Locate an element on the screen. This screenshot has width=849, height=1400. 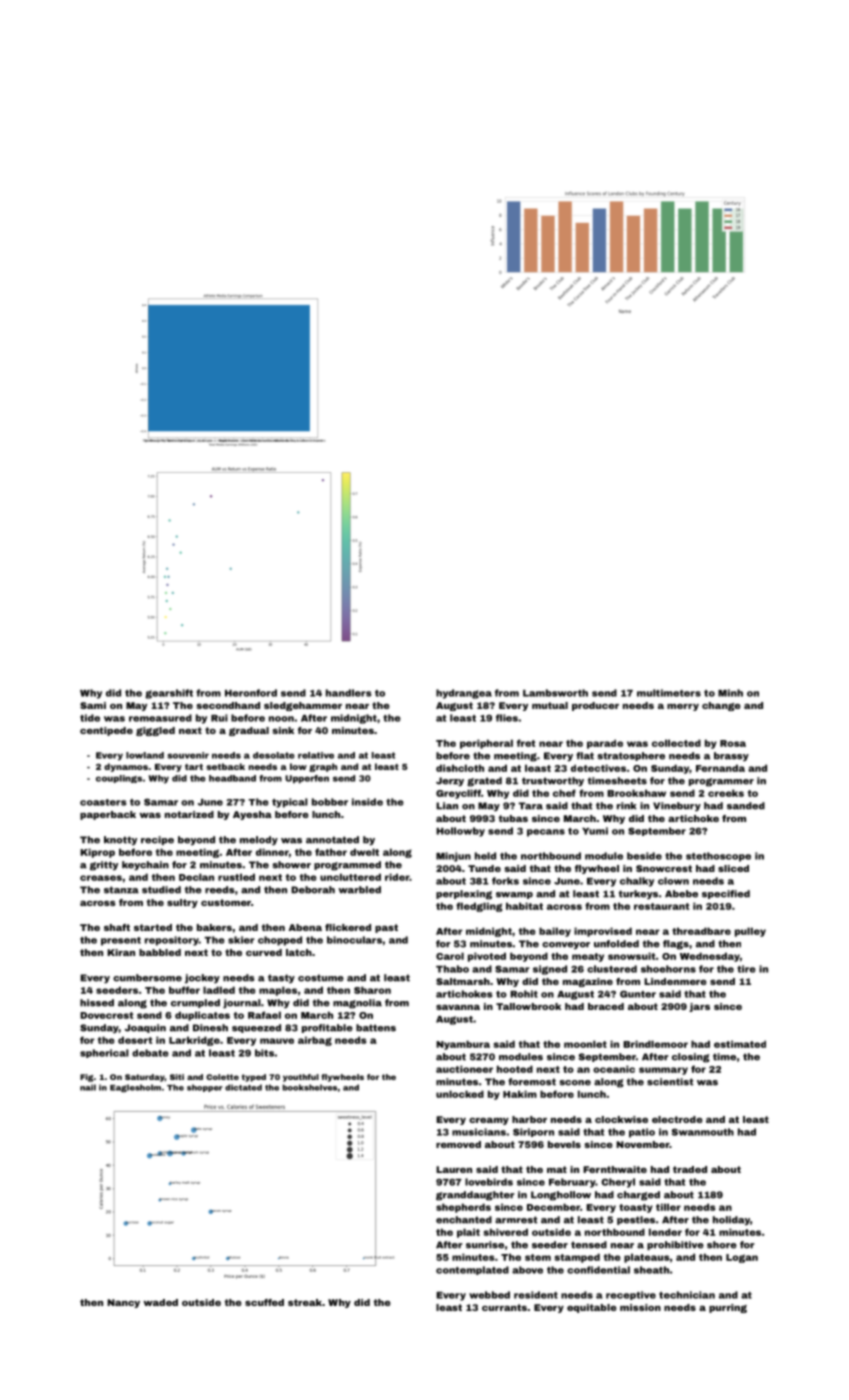
shaft is located at coordinates (117, 927).
